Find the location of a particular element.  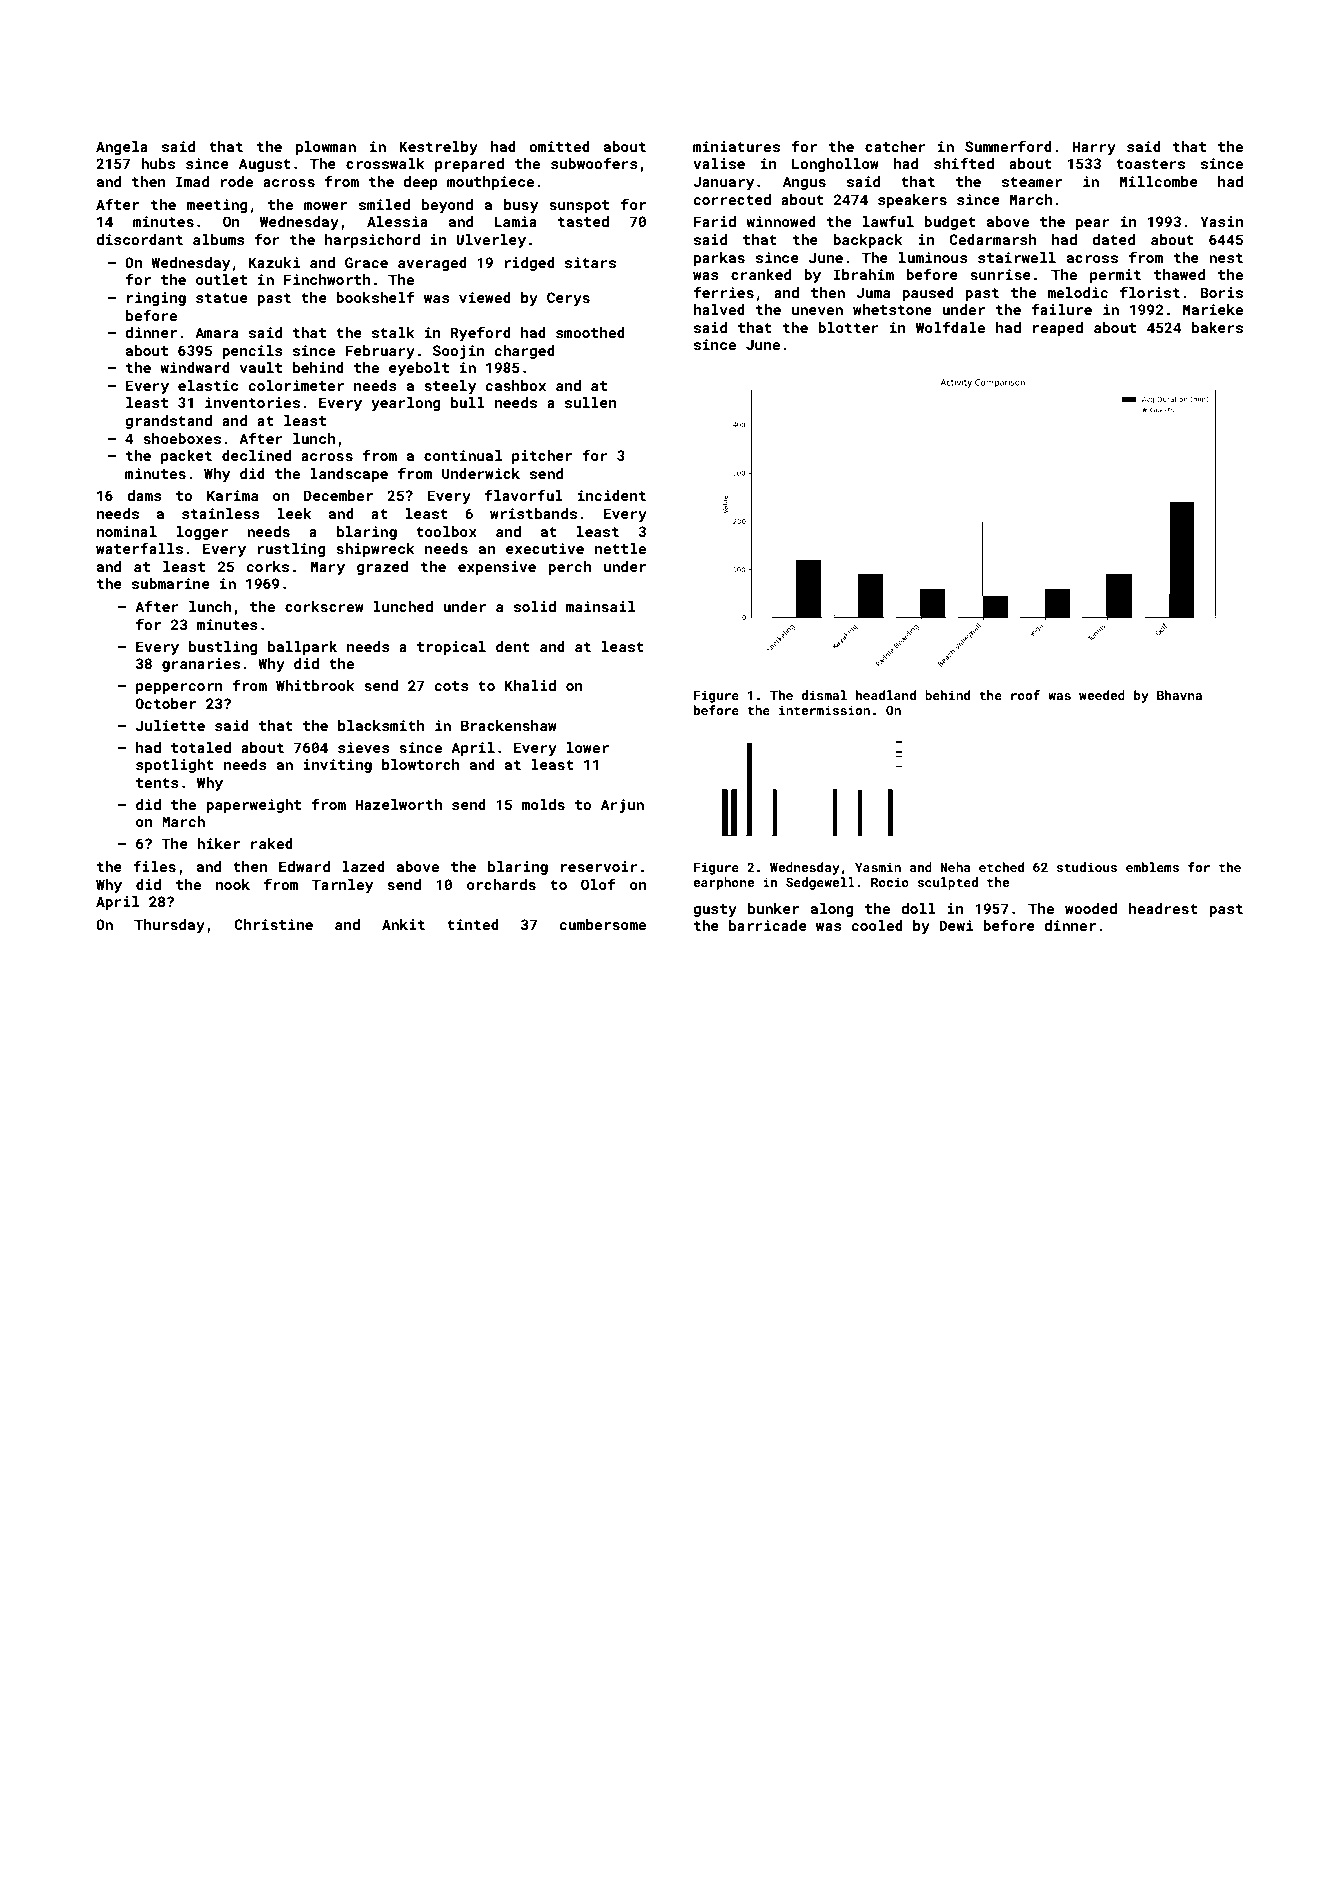

pitcher is located at coordinates (542, 457).
